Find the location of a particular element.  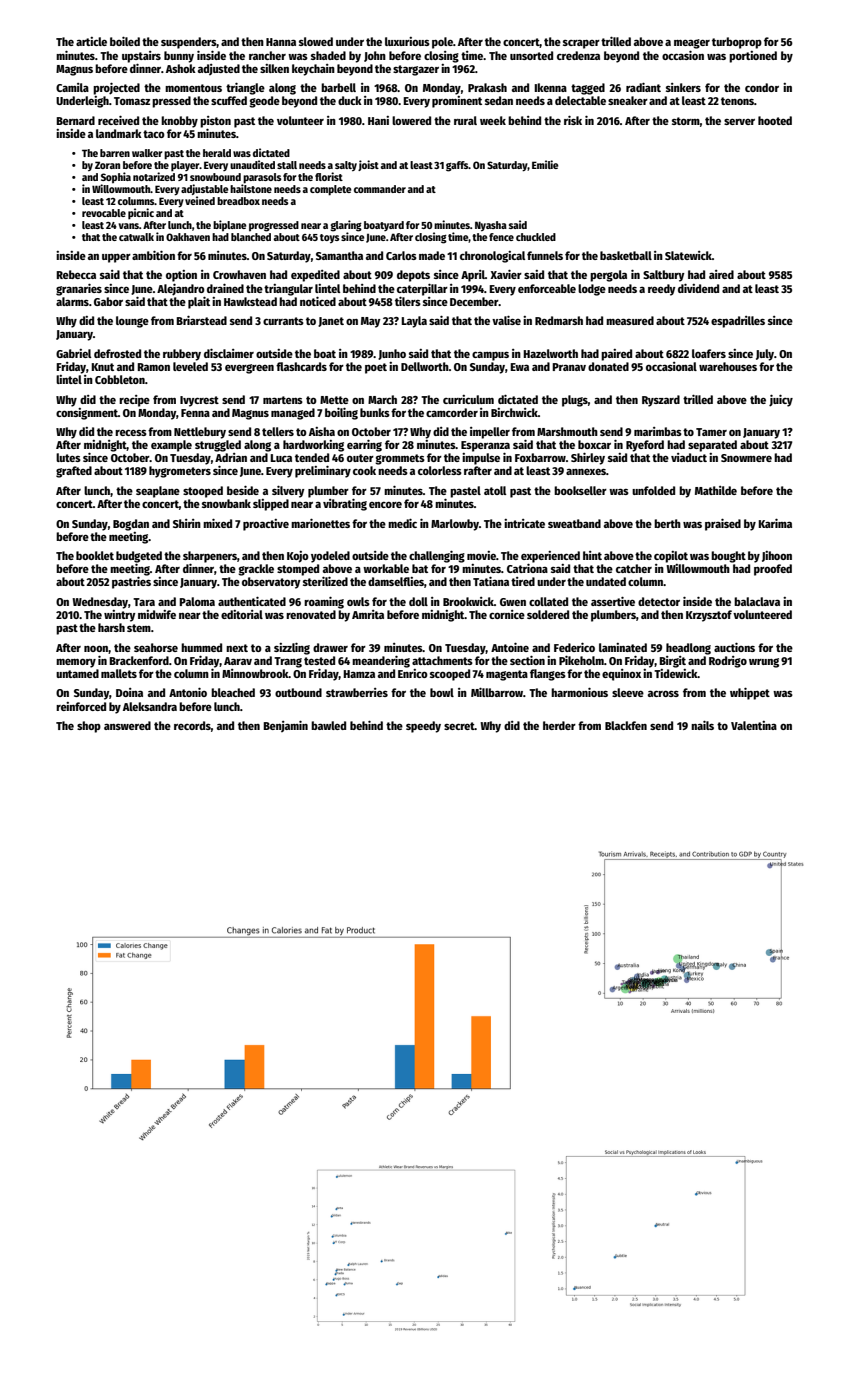

assertive is located at coordinates (613, 601).
